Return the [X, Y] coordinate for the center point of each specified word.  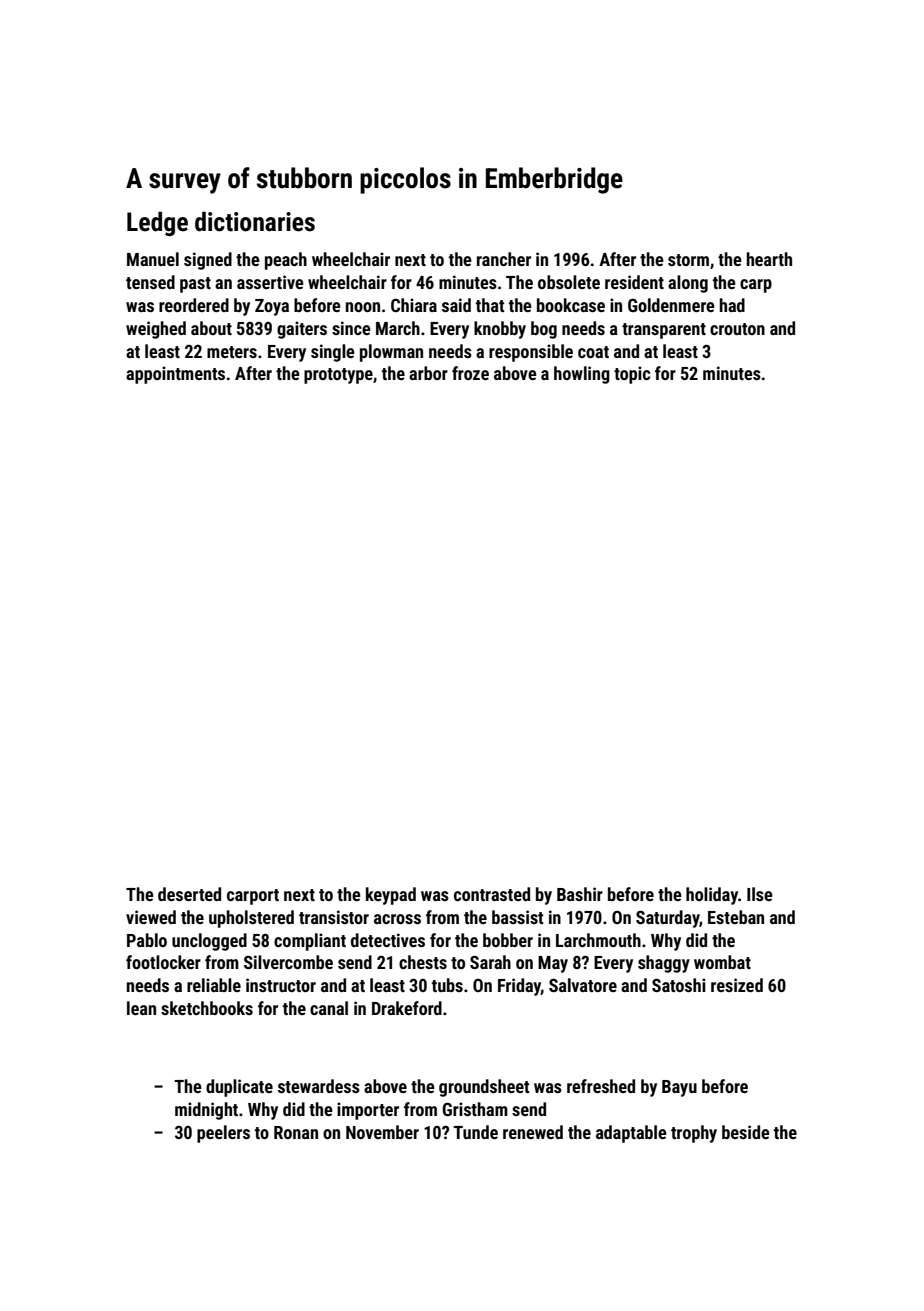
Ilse [760, 894]
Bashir [580, 894]
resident [634, 282]
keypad [391, 896]
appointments [175, 375]
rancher [504, 259]
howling [582, 375]
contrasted [492, 894]
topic [632, 375]
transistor [334, 917]
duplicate [239, 1088]
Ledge [157, 224]
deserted [189, 894]
